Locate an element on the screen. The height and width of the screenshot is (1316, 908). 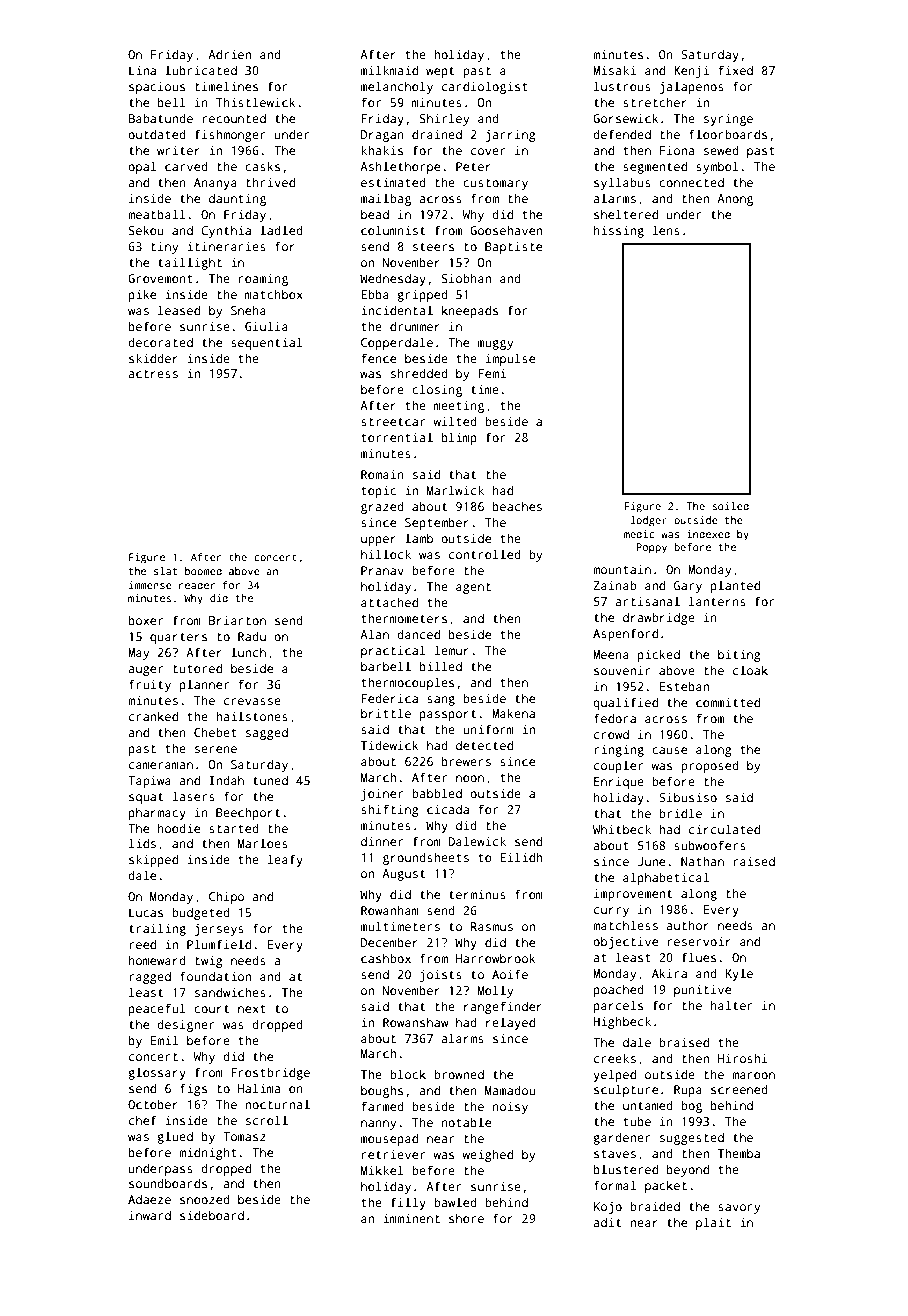
peaceful is located at coordinates (157, 1009).
